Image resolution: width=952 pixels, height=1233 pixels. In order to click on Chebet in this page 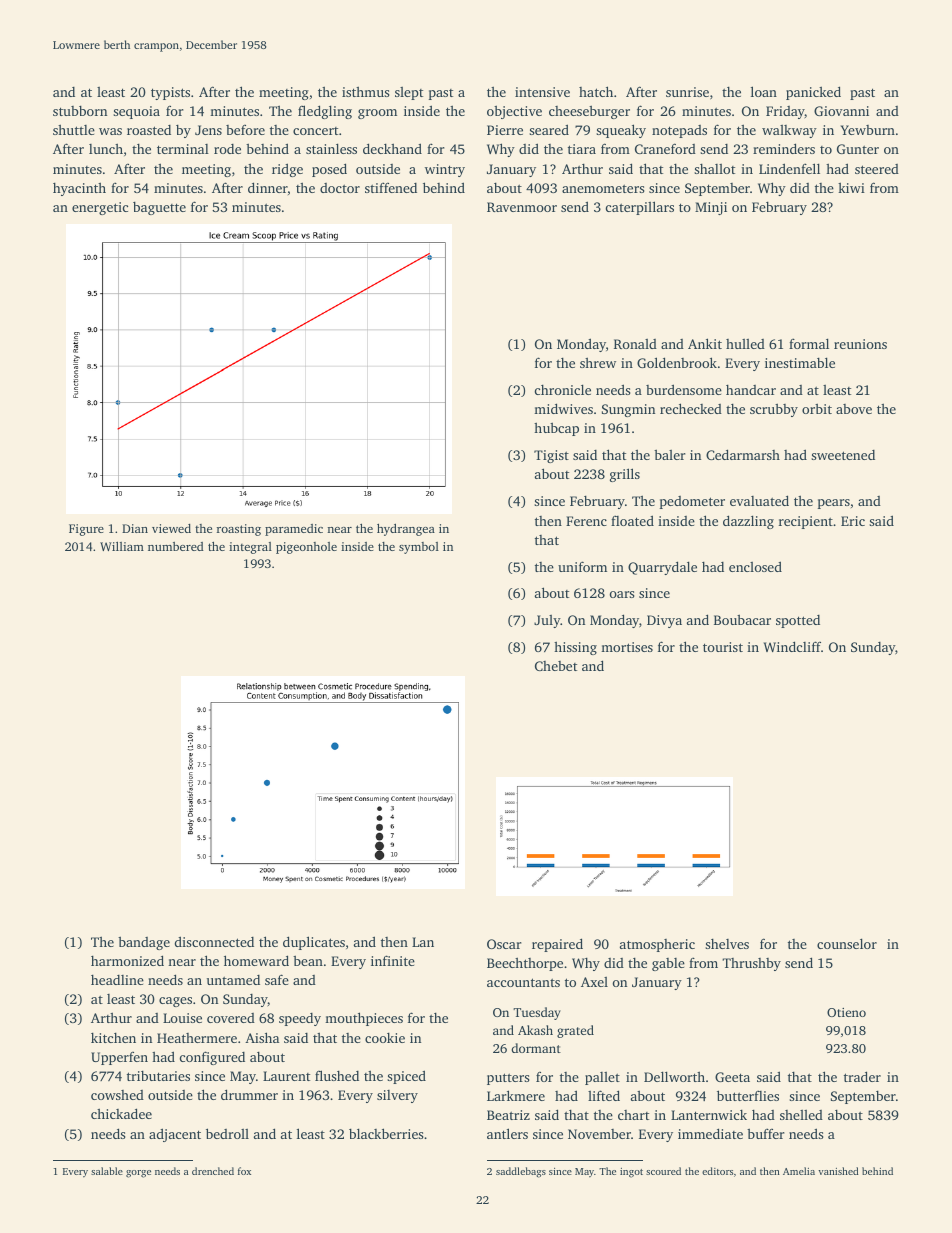, I will do `click(556, 666)`.
